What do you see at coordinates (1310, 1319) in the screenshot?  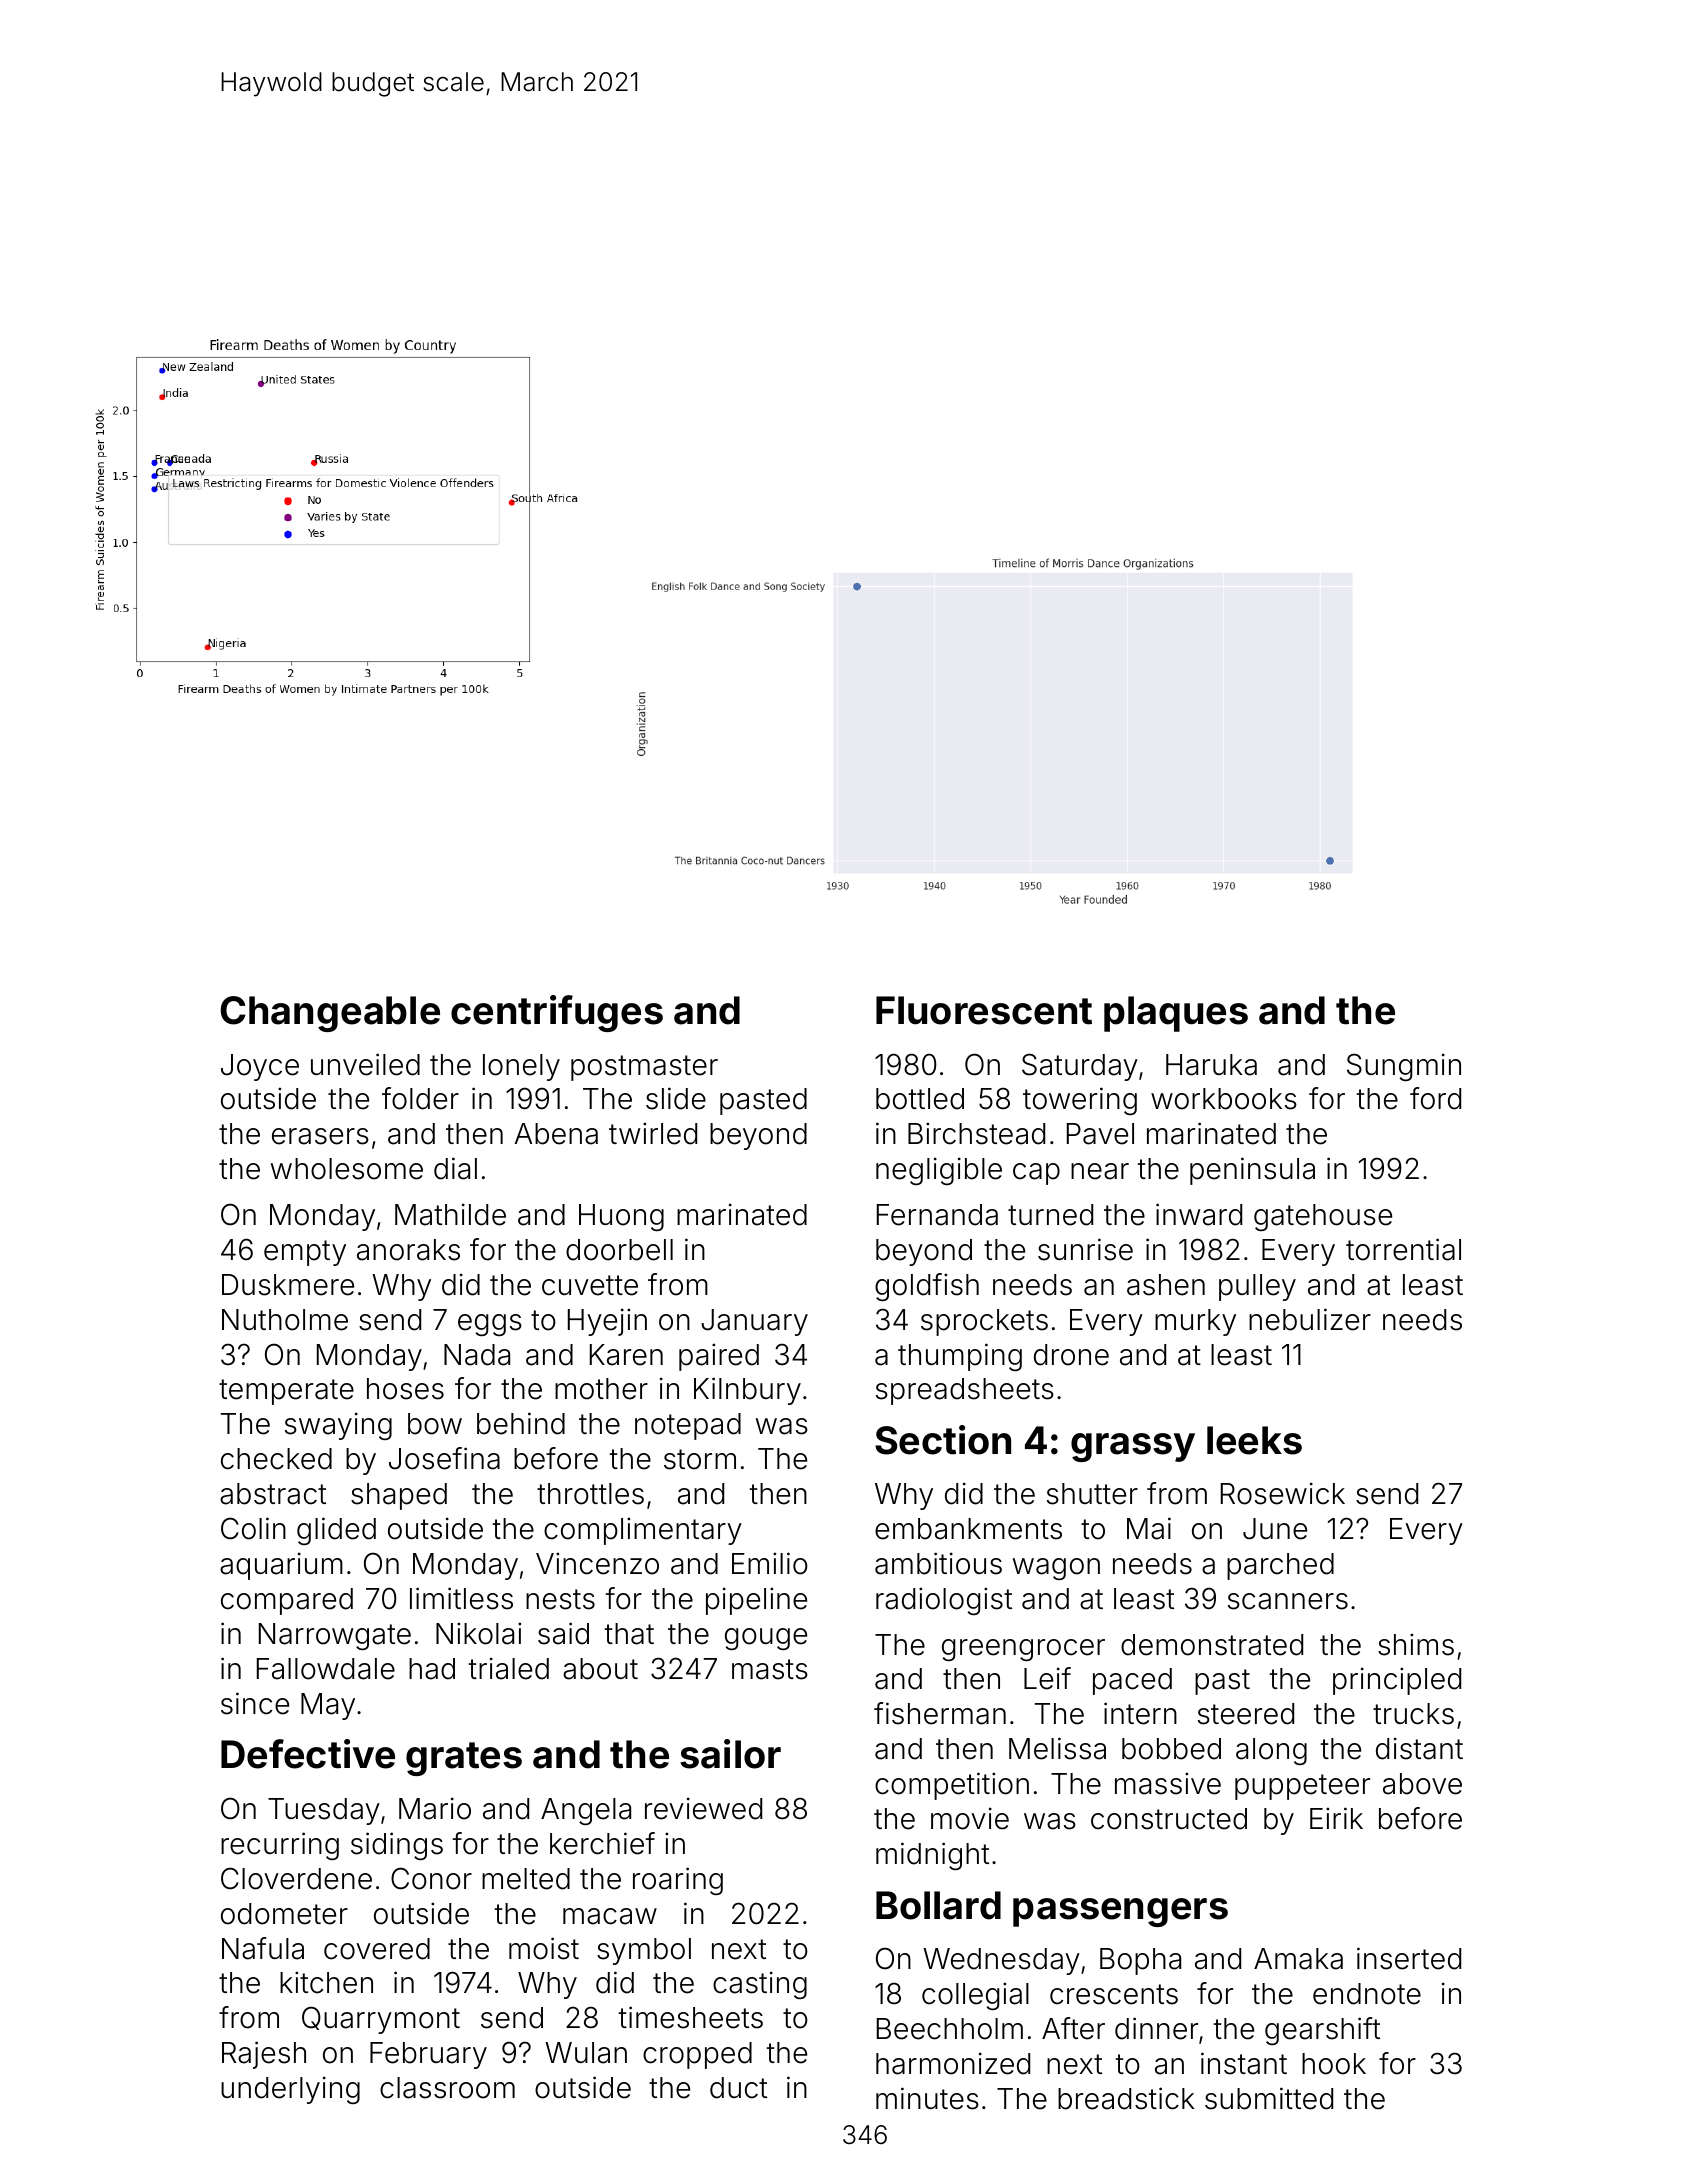 I see `nebulizer` at bounding box center [1310, 1319].
